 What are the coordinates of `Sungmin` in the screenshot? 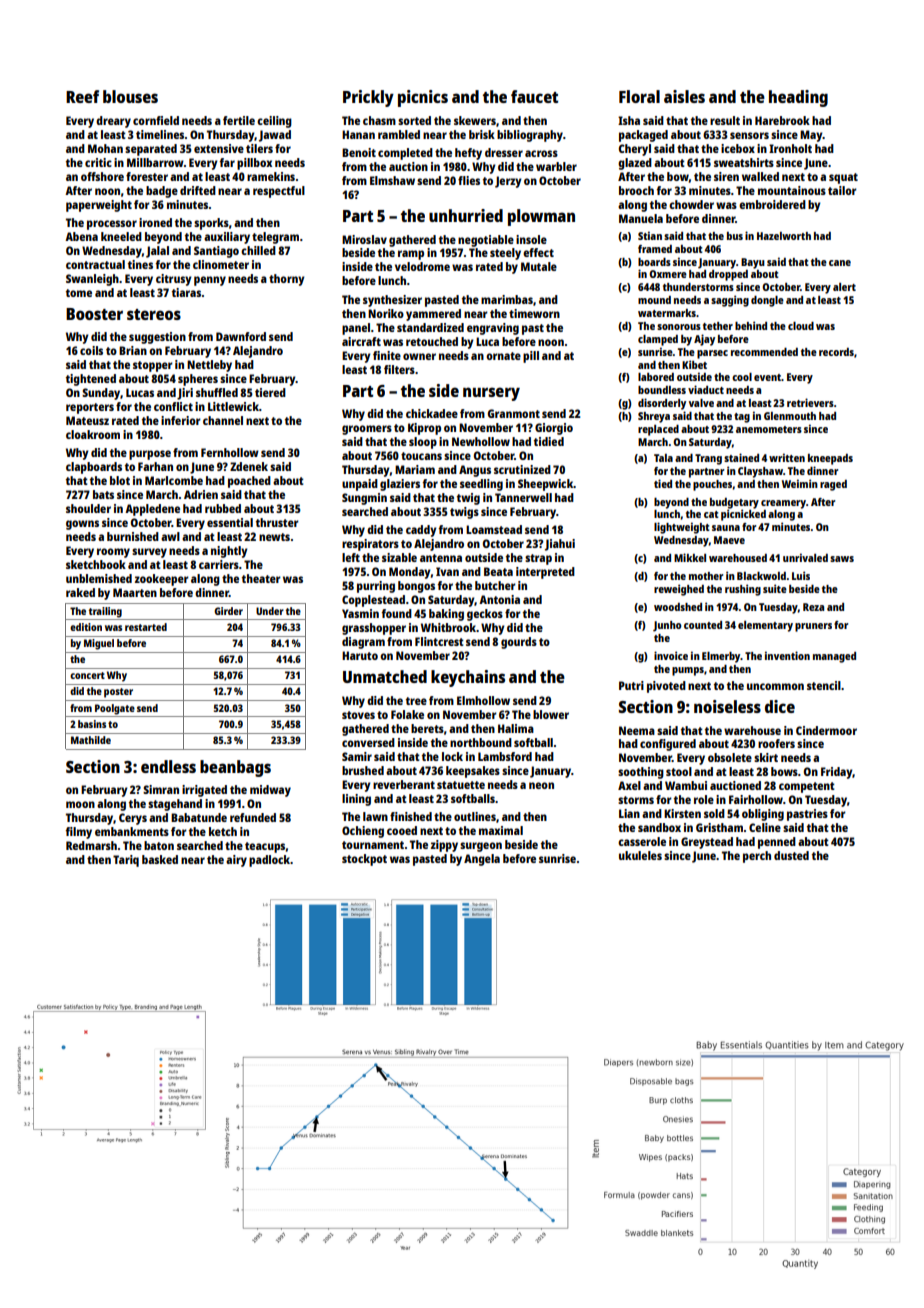 It's located at (364, 499).
